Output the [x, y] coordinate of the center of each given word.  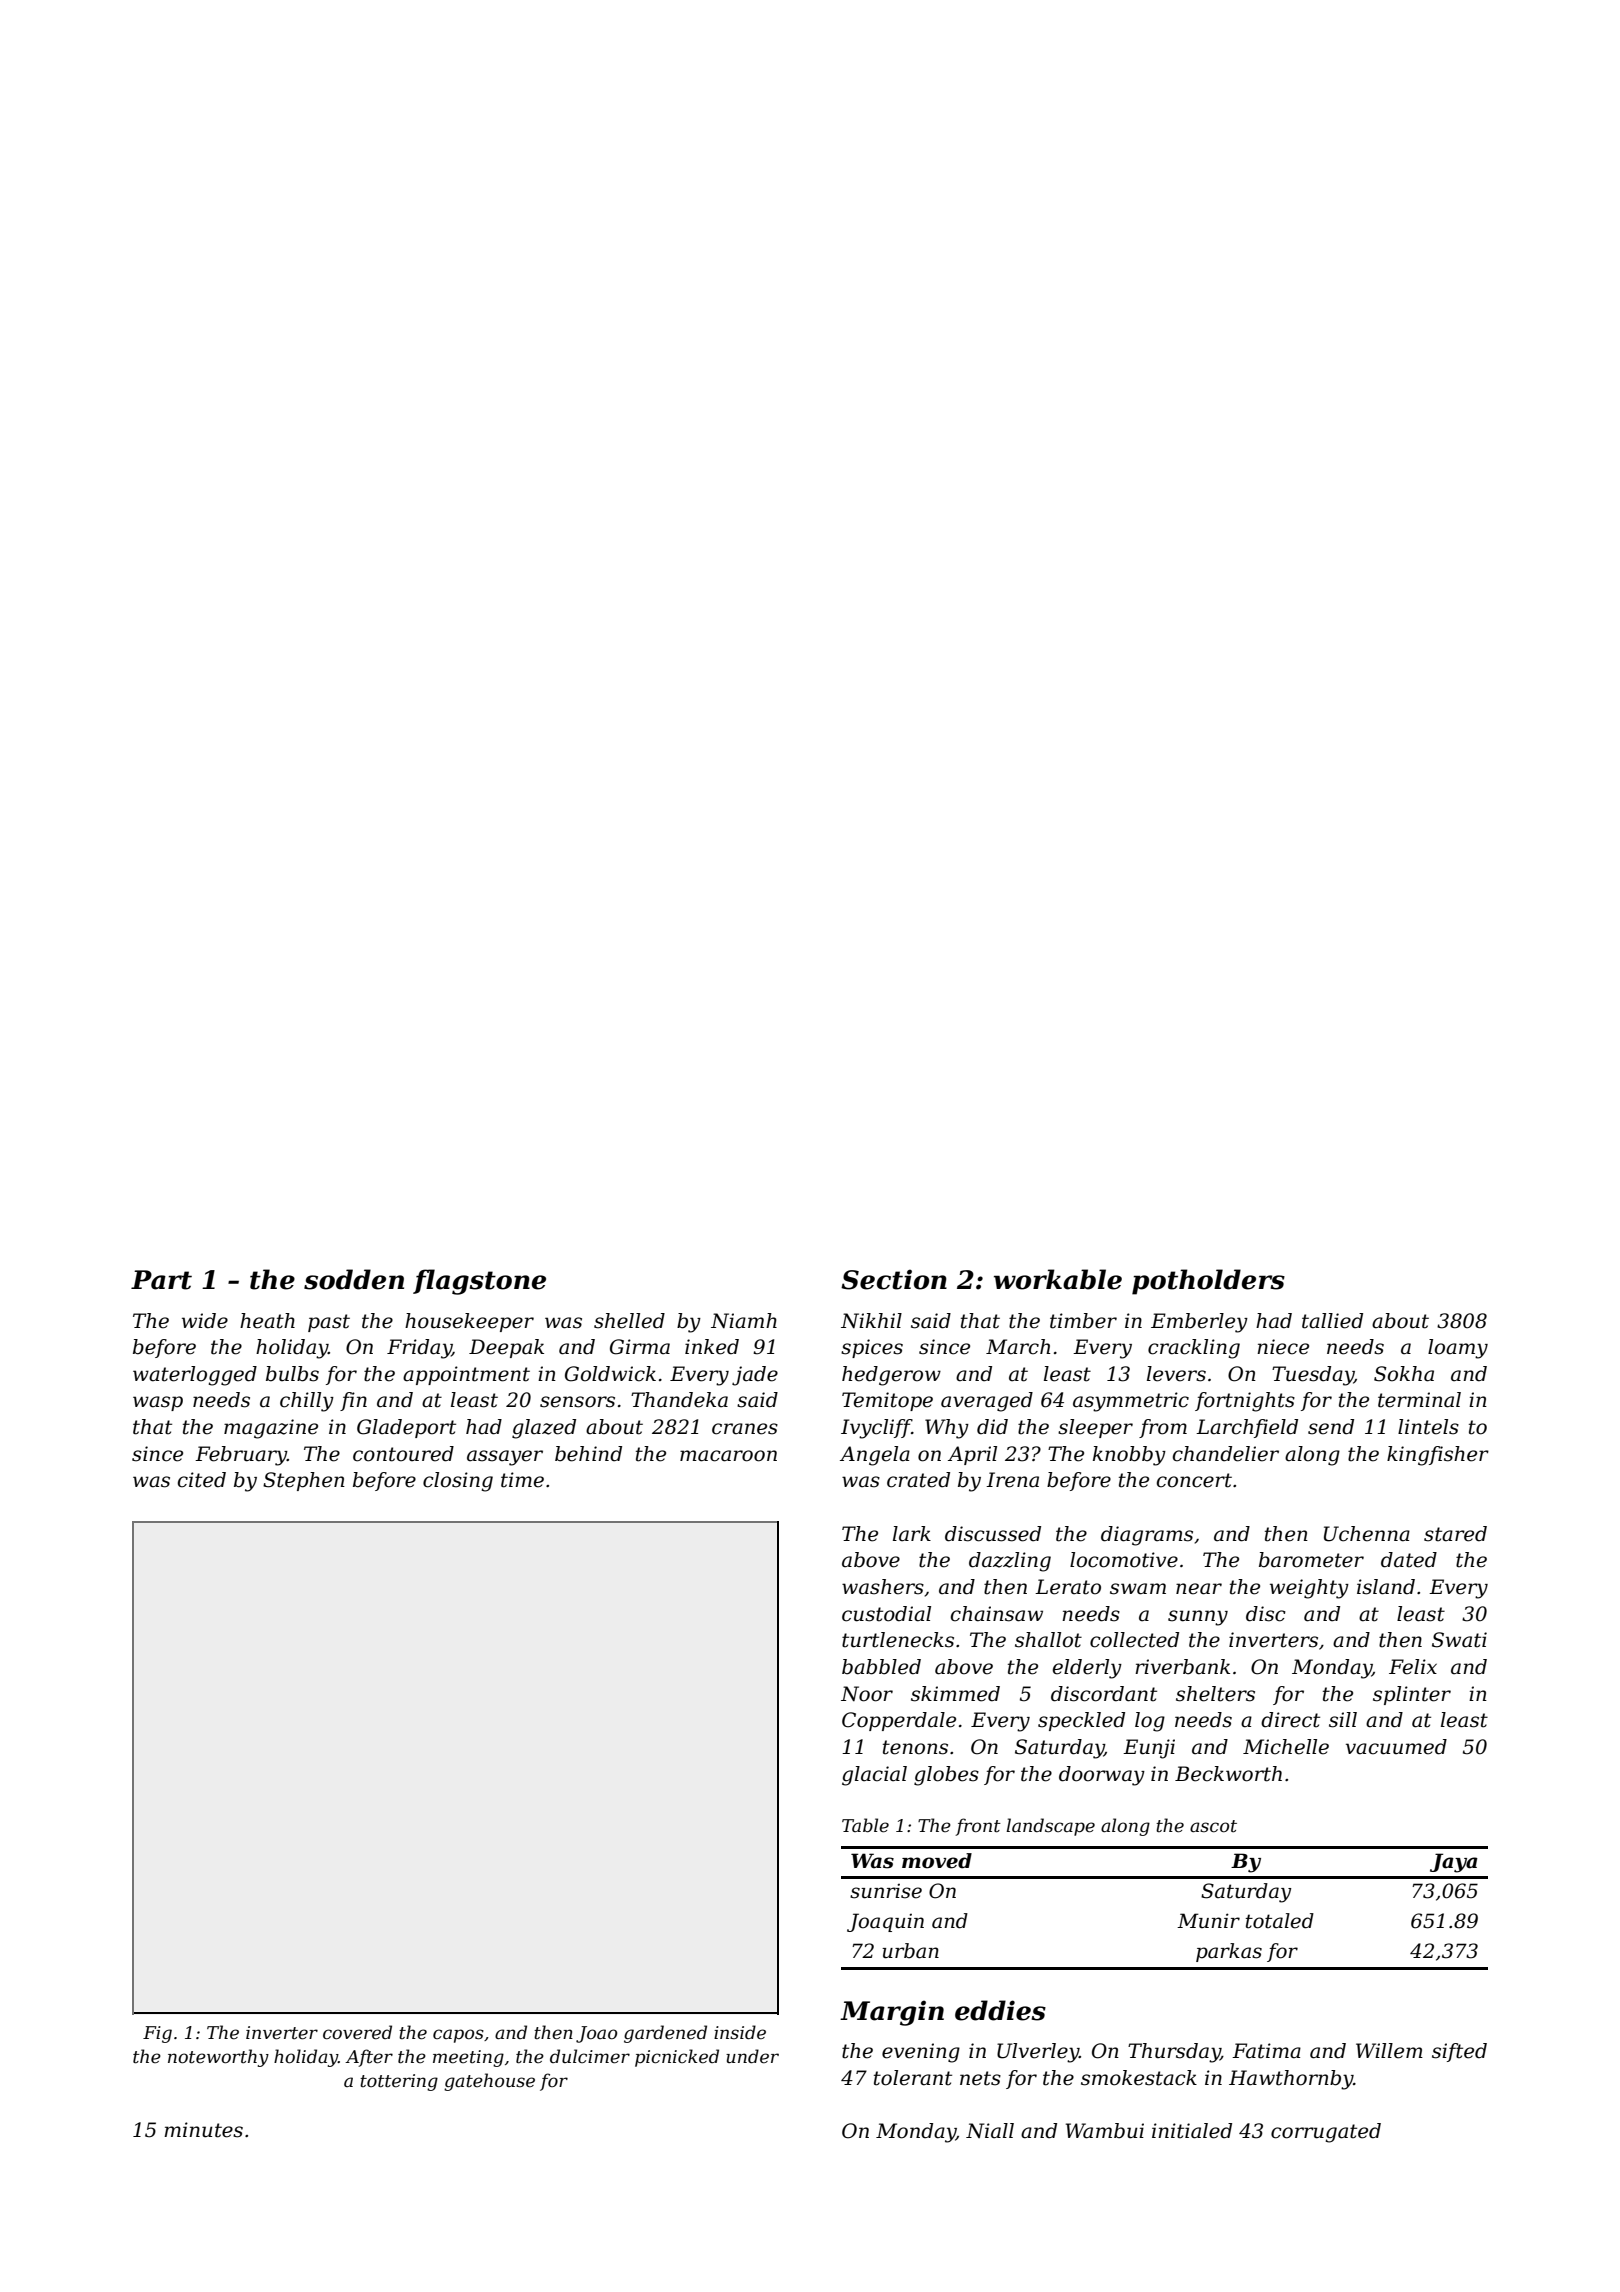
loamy [1458, 1349]
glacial [874, 1776]
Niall [990, 2131]
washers [883, 1587]
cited [202, 1480]
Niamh [744, 1321]
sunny [1198, 1618]
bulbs [292, 1374]
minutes [203, 2130]
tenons [915, 1747]
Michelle [1286, 1747]
